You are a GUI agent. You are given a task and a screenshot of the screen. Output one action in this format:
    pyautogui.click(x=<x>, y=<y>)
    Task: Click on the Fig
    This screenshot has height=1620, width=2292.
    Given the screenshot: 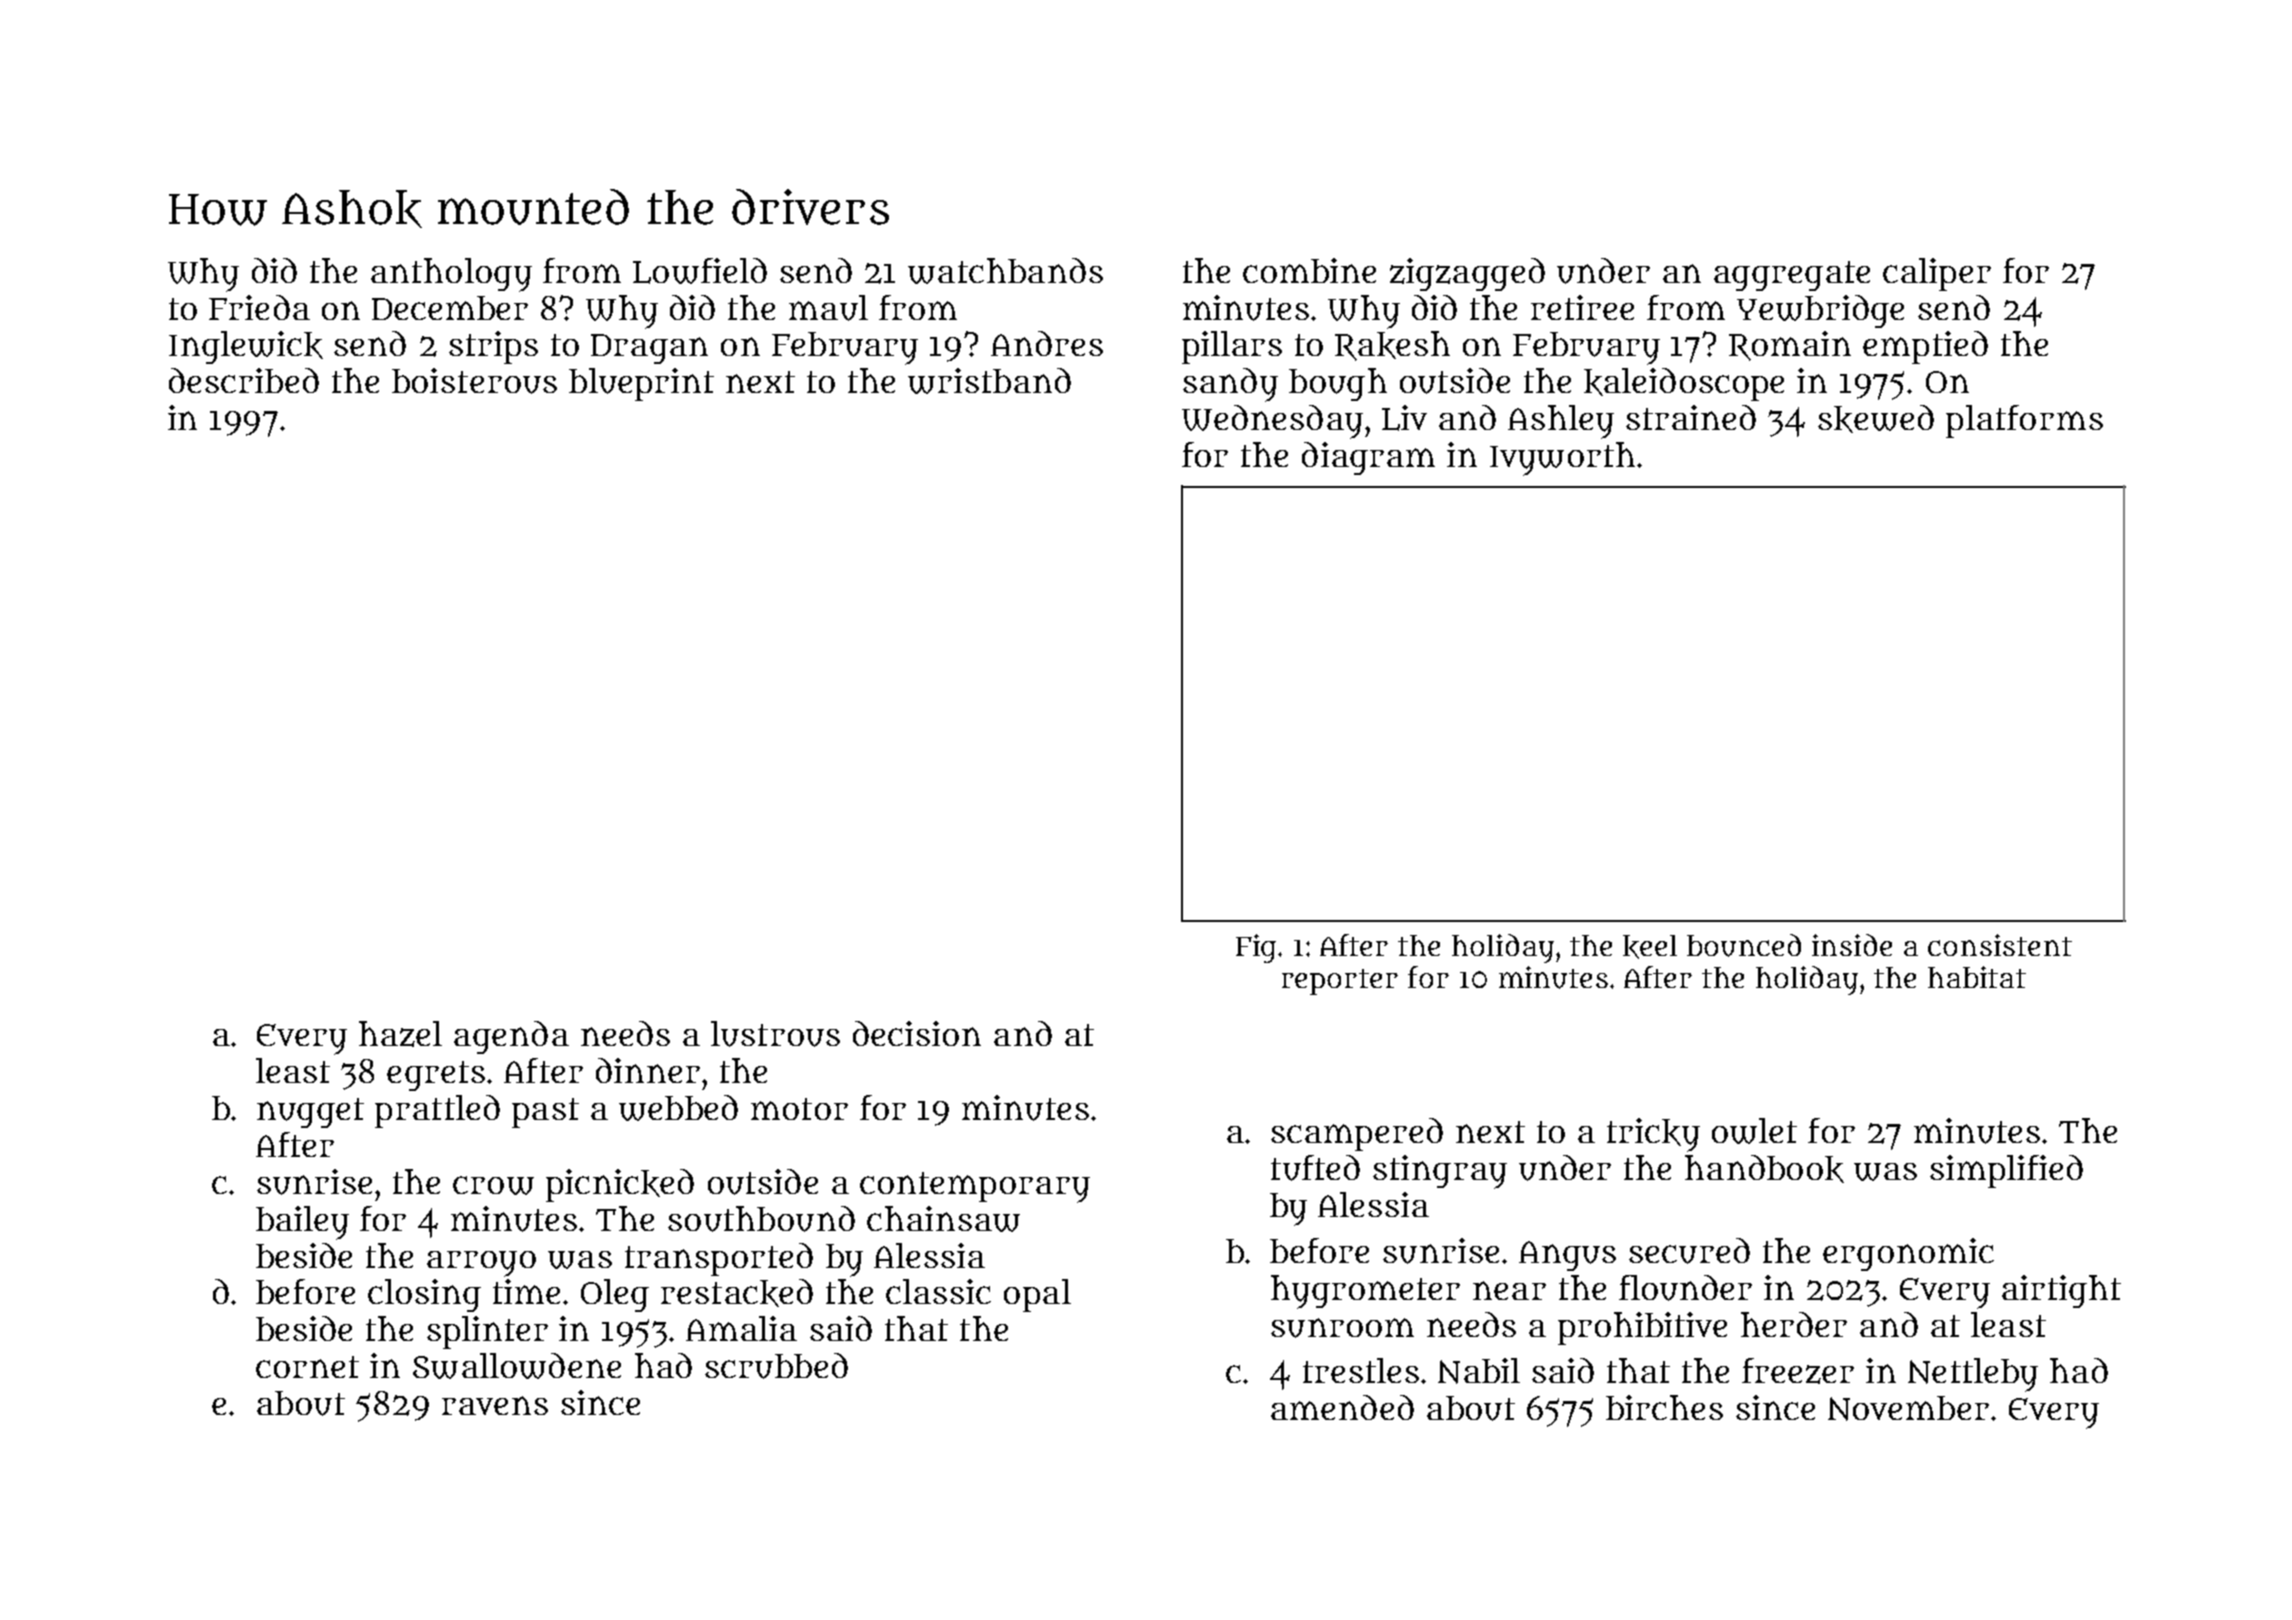 What is the action you would take?
    pyautogui.click(x=1256, y=948)
